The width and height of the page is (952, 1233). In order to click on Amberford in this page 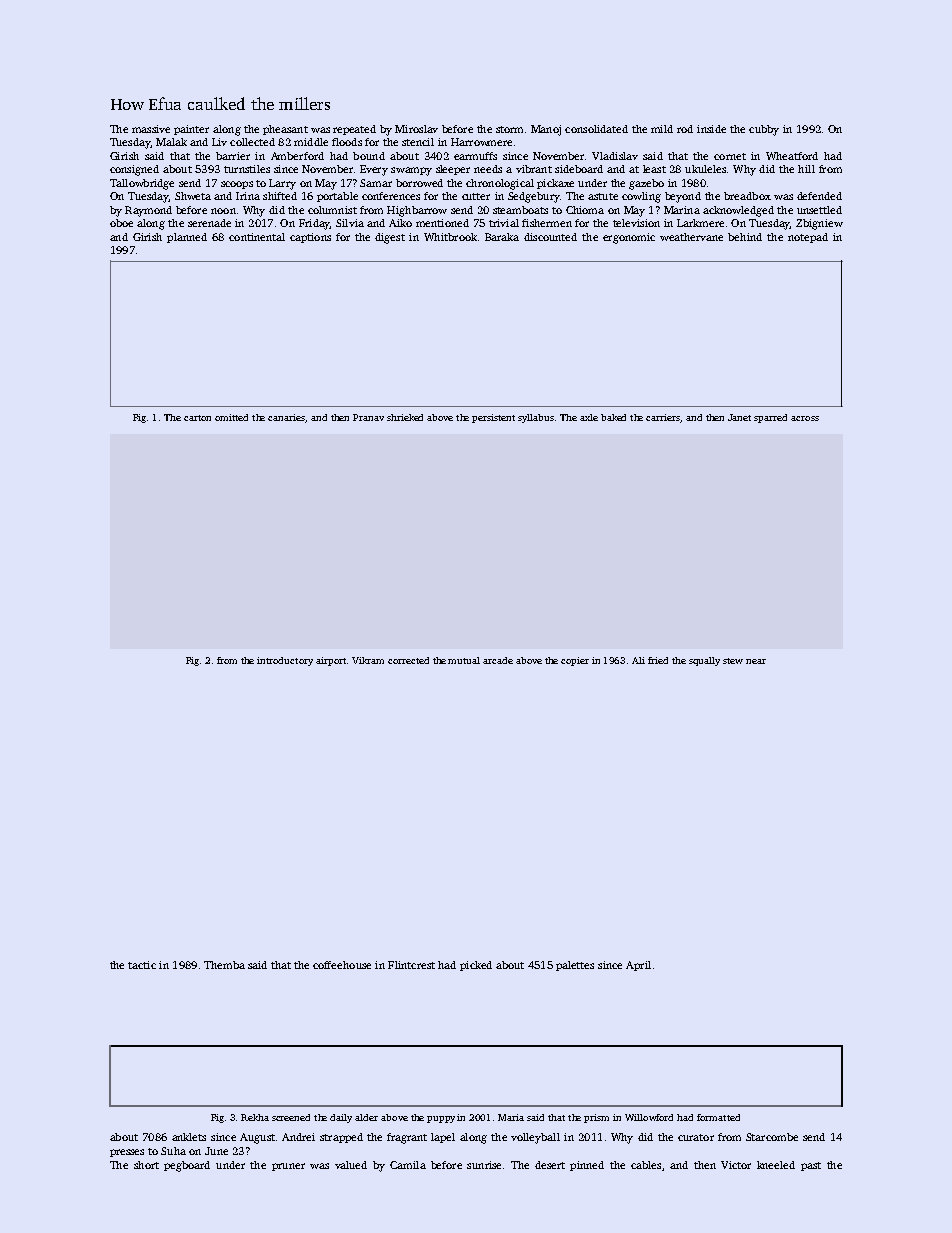, I will do `click(297, 156)`.
